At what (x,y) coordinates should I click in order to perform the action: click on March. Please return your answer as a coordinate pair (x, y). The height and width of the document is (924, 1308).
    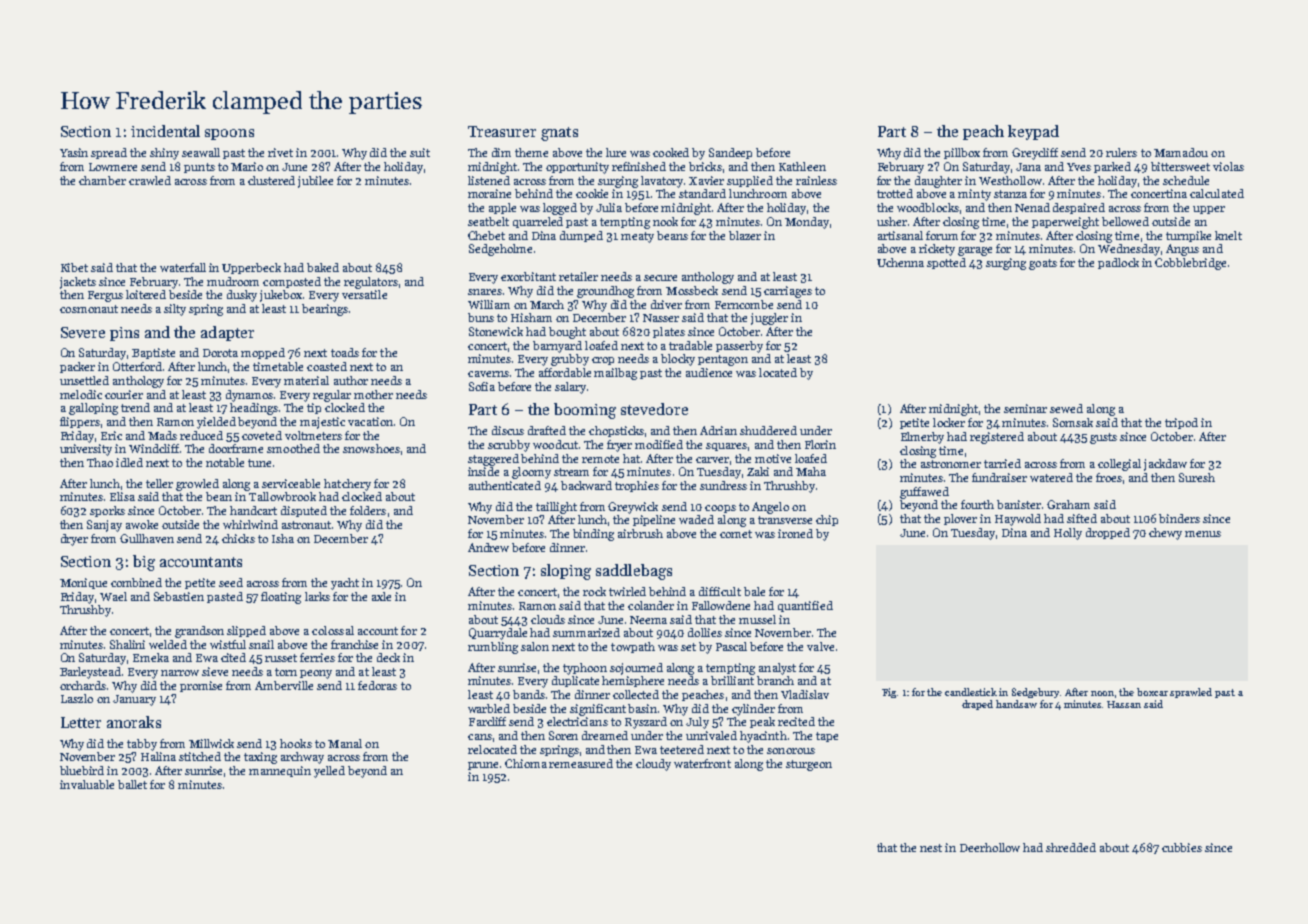
    Looking at the image, I should click on (547, 304).
